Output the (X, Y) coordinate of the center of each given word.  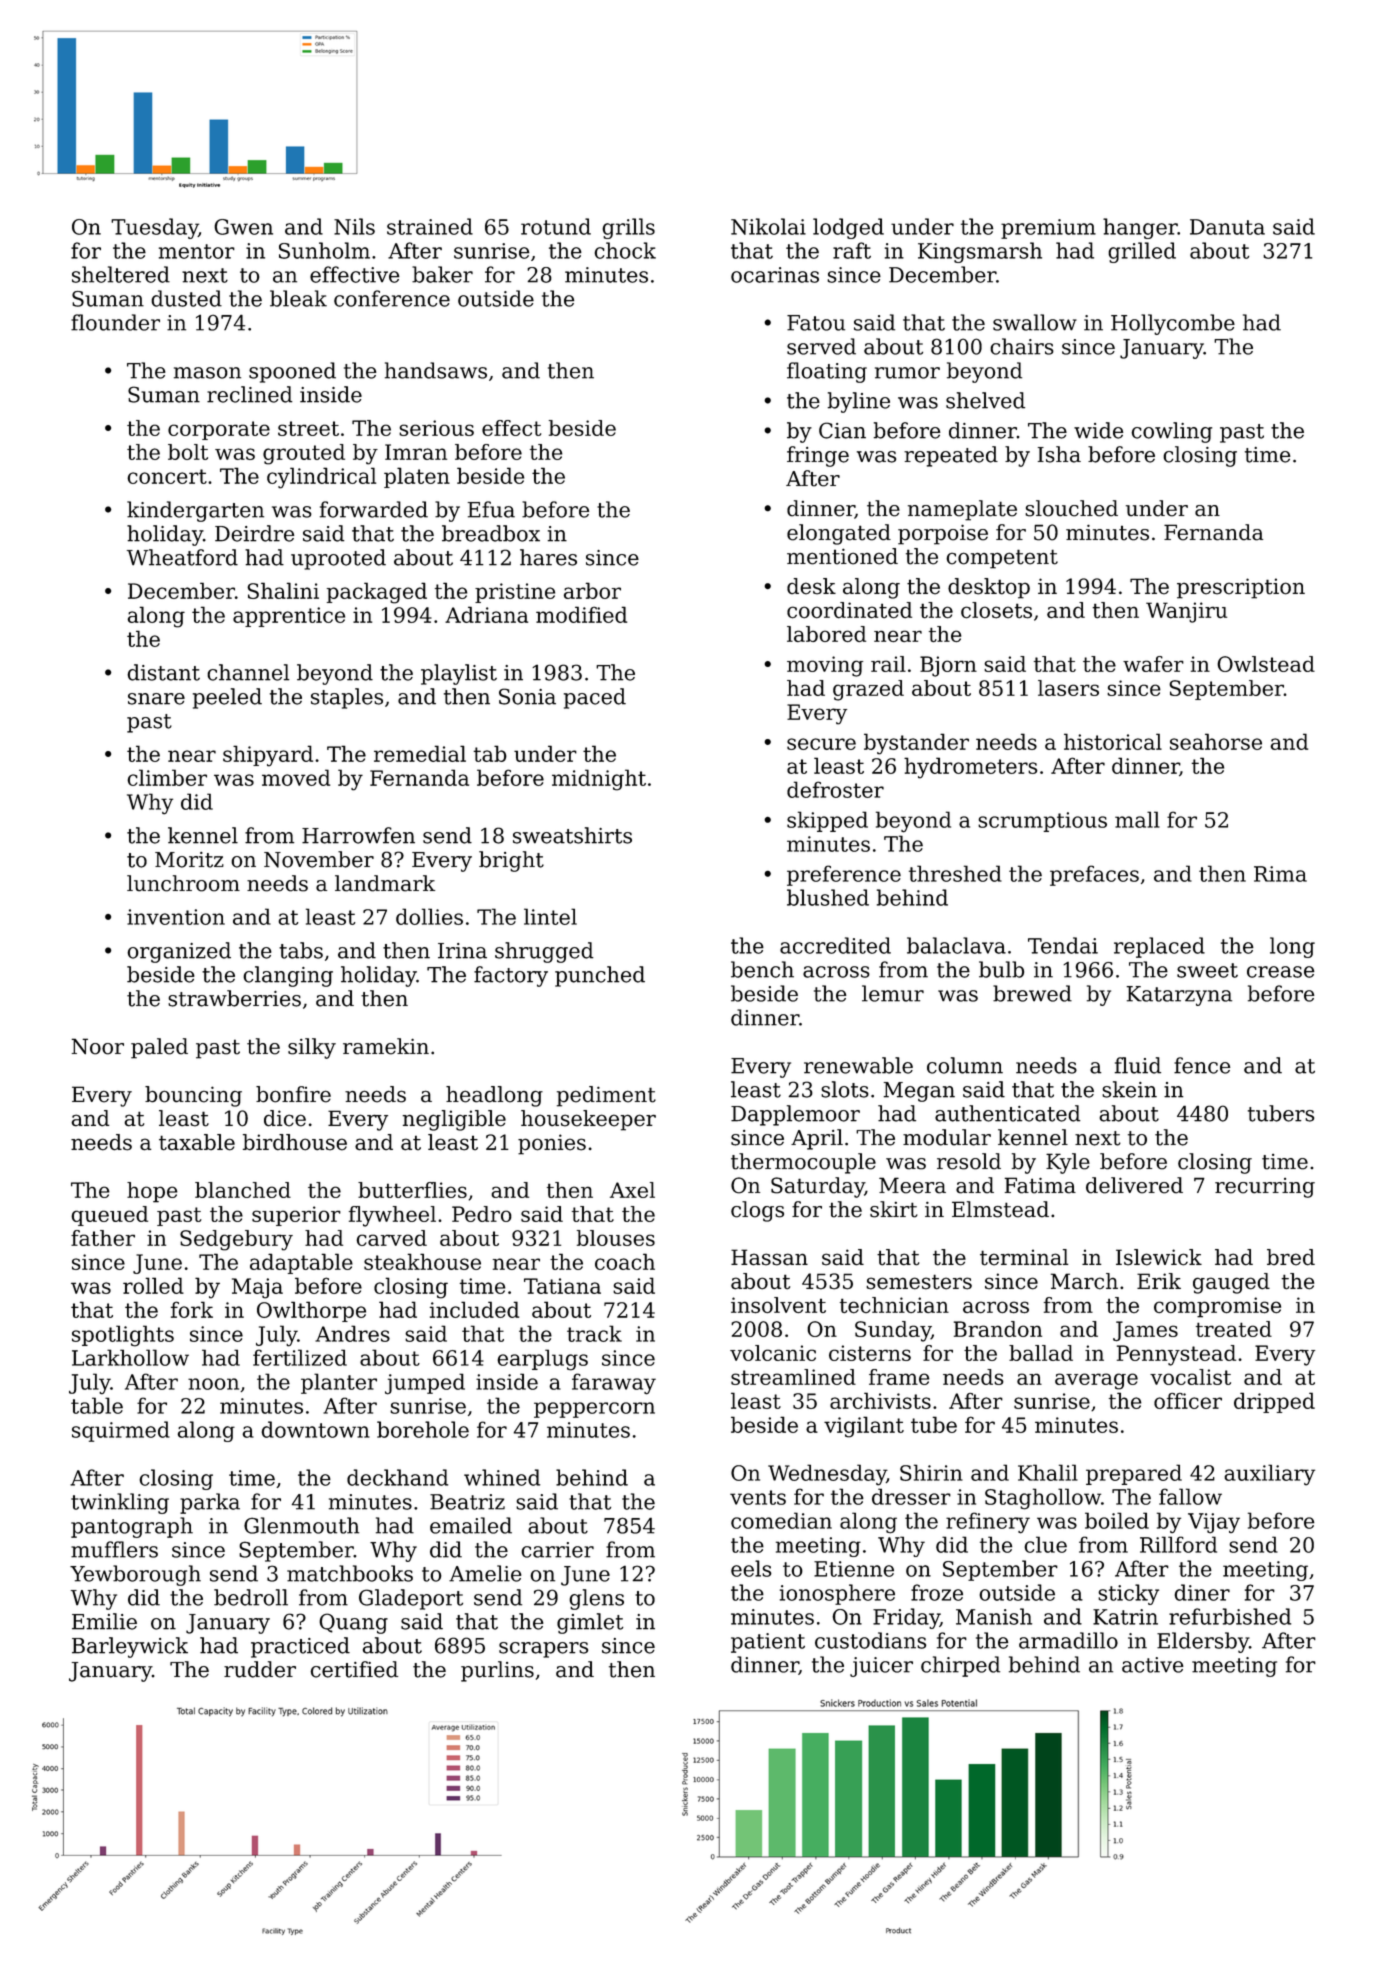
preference (844, 875)
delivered (1134, 1185)
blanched (243, 1190)
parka (210, 1503)
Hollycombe (1173, 324)
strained (430, 226)
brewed (1032, 993)
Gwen (243, 227)
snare (156, 699)
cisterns (870, 1353)
